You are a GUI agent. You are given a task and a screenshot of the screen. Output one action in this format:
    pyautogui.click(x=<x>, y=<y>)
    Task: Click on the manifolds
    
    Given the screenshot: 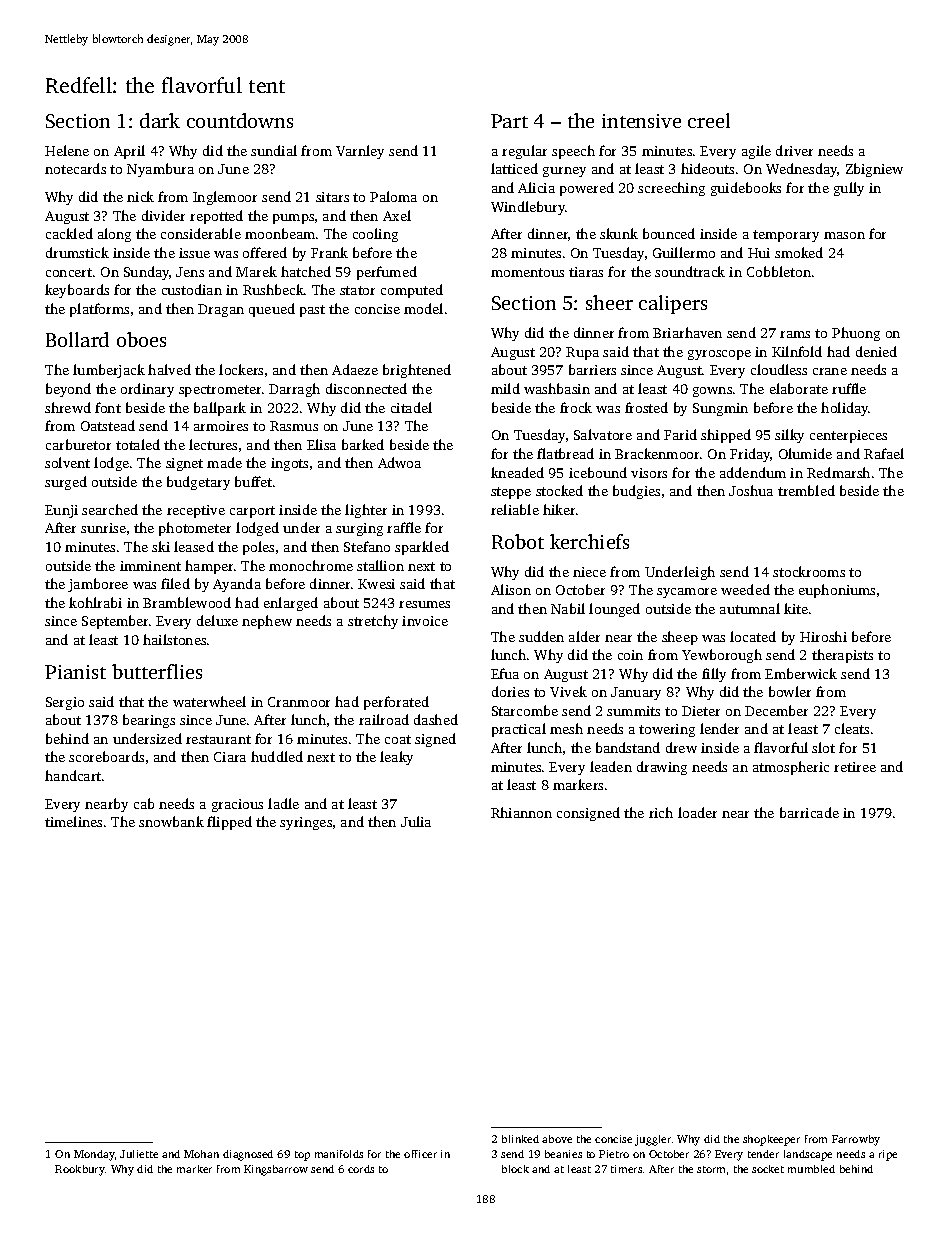 What is the action you would take?
    pyautogui.click(x=339, y=1154)
